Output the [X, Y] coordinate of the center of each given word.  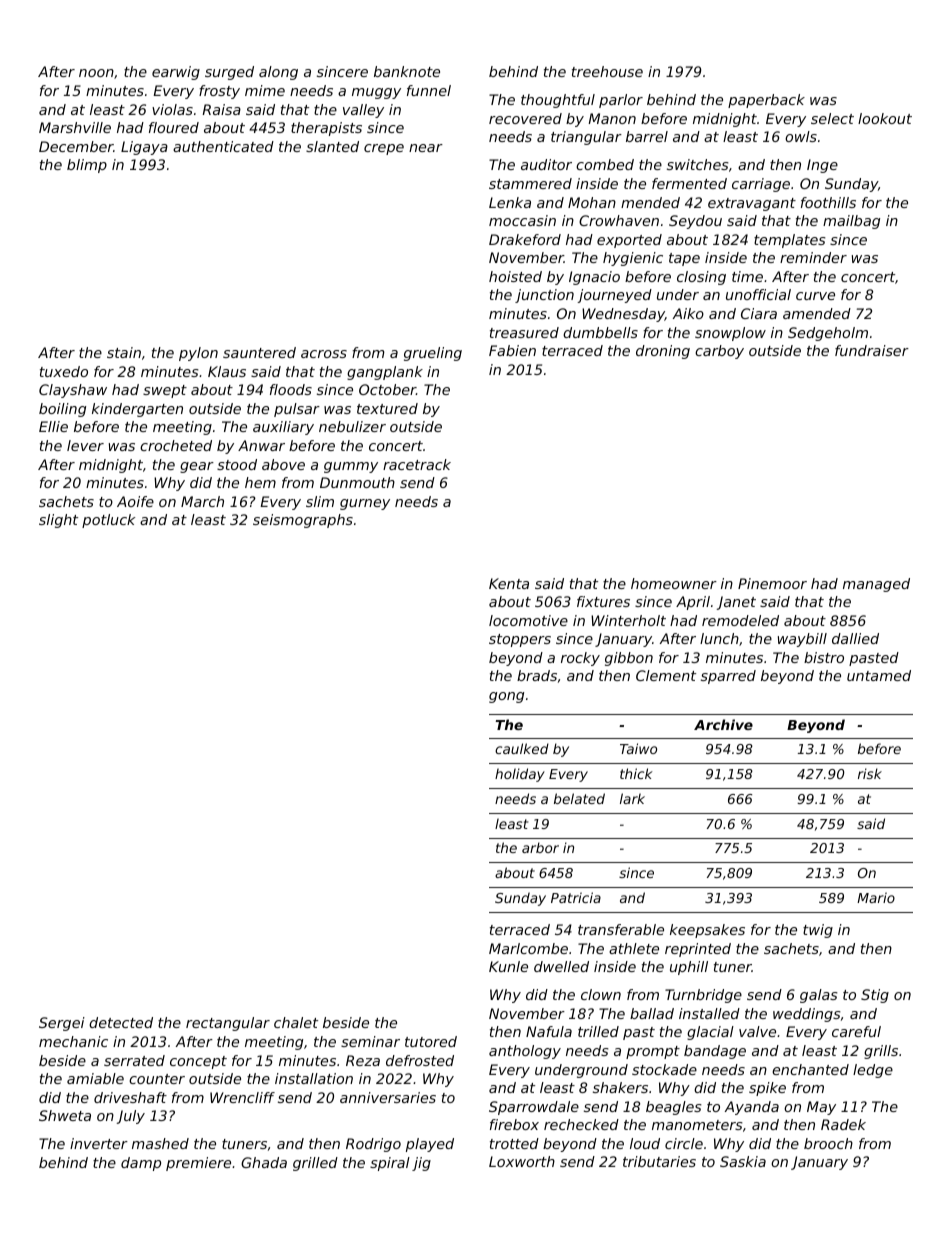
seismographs [303, 521]
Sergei [62, 1024]
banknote [407, 71]
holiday [520, 775]
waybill [802, 640]
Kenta [509, 583]
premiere [198, 1164]
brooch [828, 1143]
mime [265, 90]
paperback [766, 101]
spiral [390, 1164]
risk [870, 773]
